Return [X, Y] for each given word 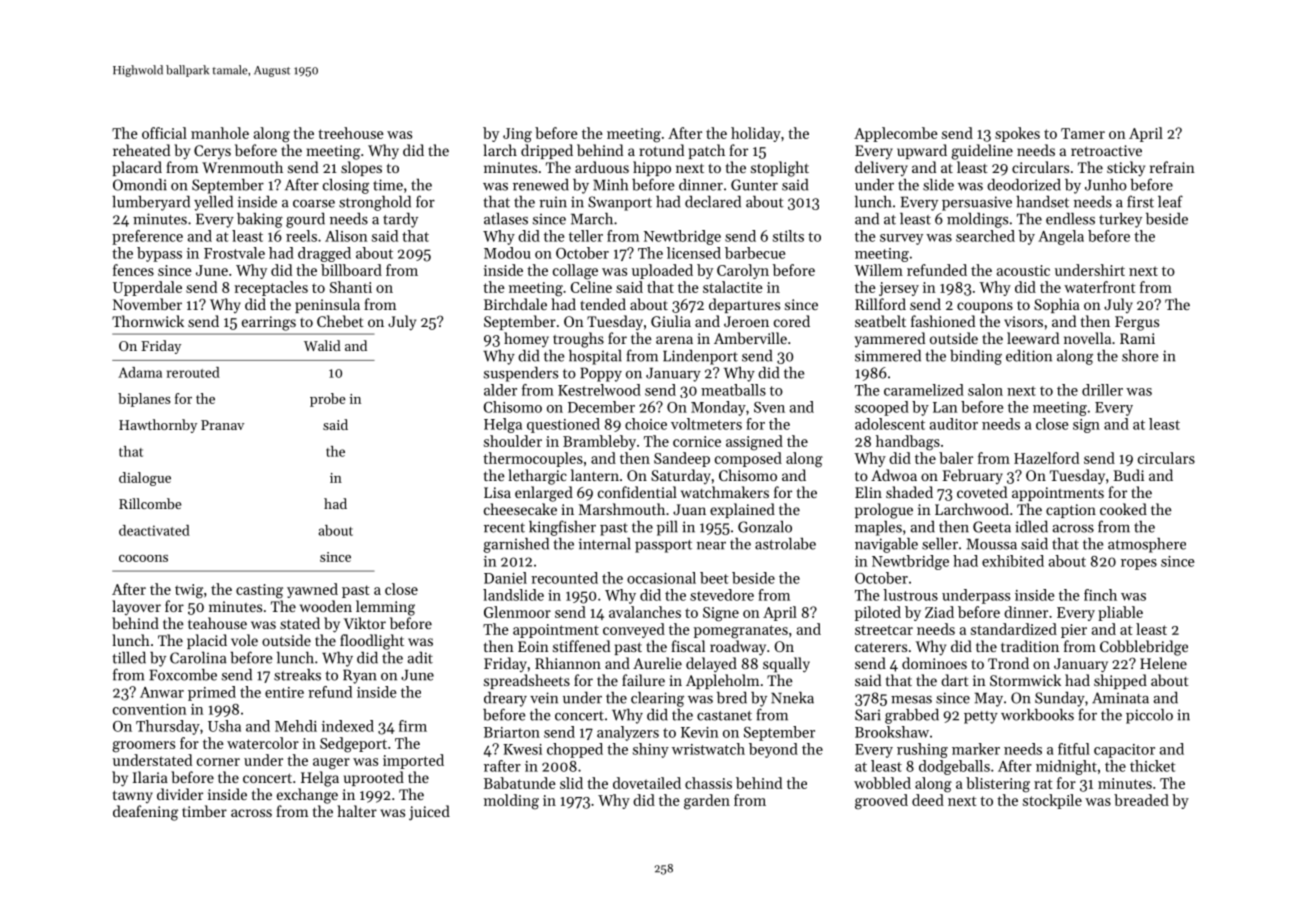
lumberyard [151, 203]
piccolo [1149, 716]
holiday [756, 134]
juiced [429, 813]
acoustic [1023, 270]
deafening [145, 813]
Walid [322, 345]
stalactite [733, 287]
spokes [1017, 134]
